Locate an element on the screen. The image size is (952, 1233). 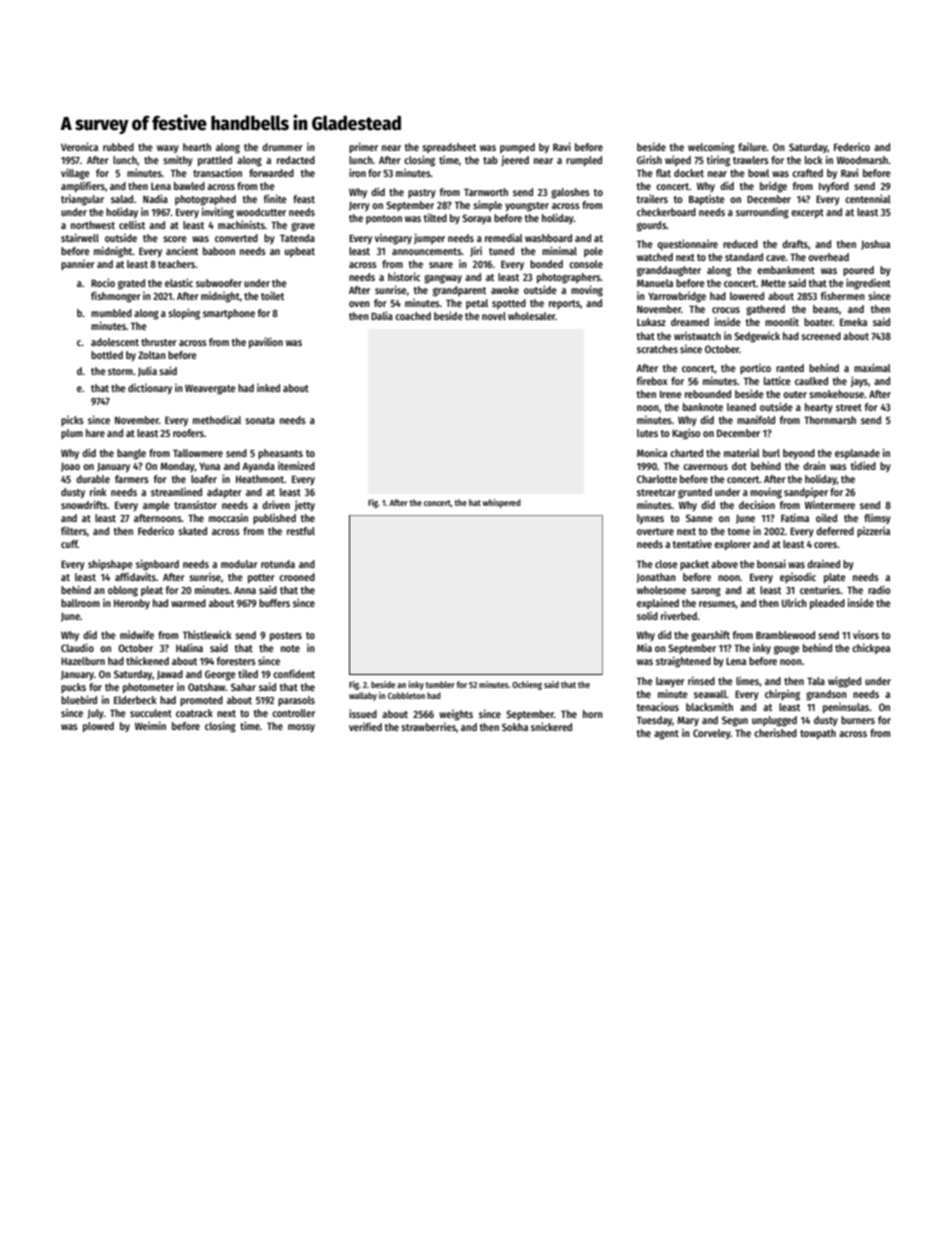
Ochieng is located at coordinates (527, 685).
